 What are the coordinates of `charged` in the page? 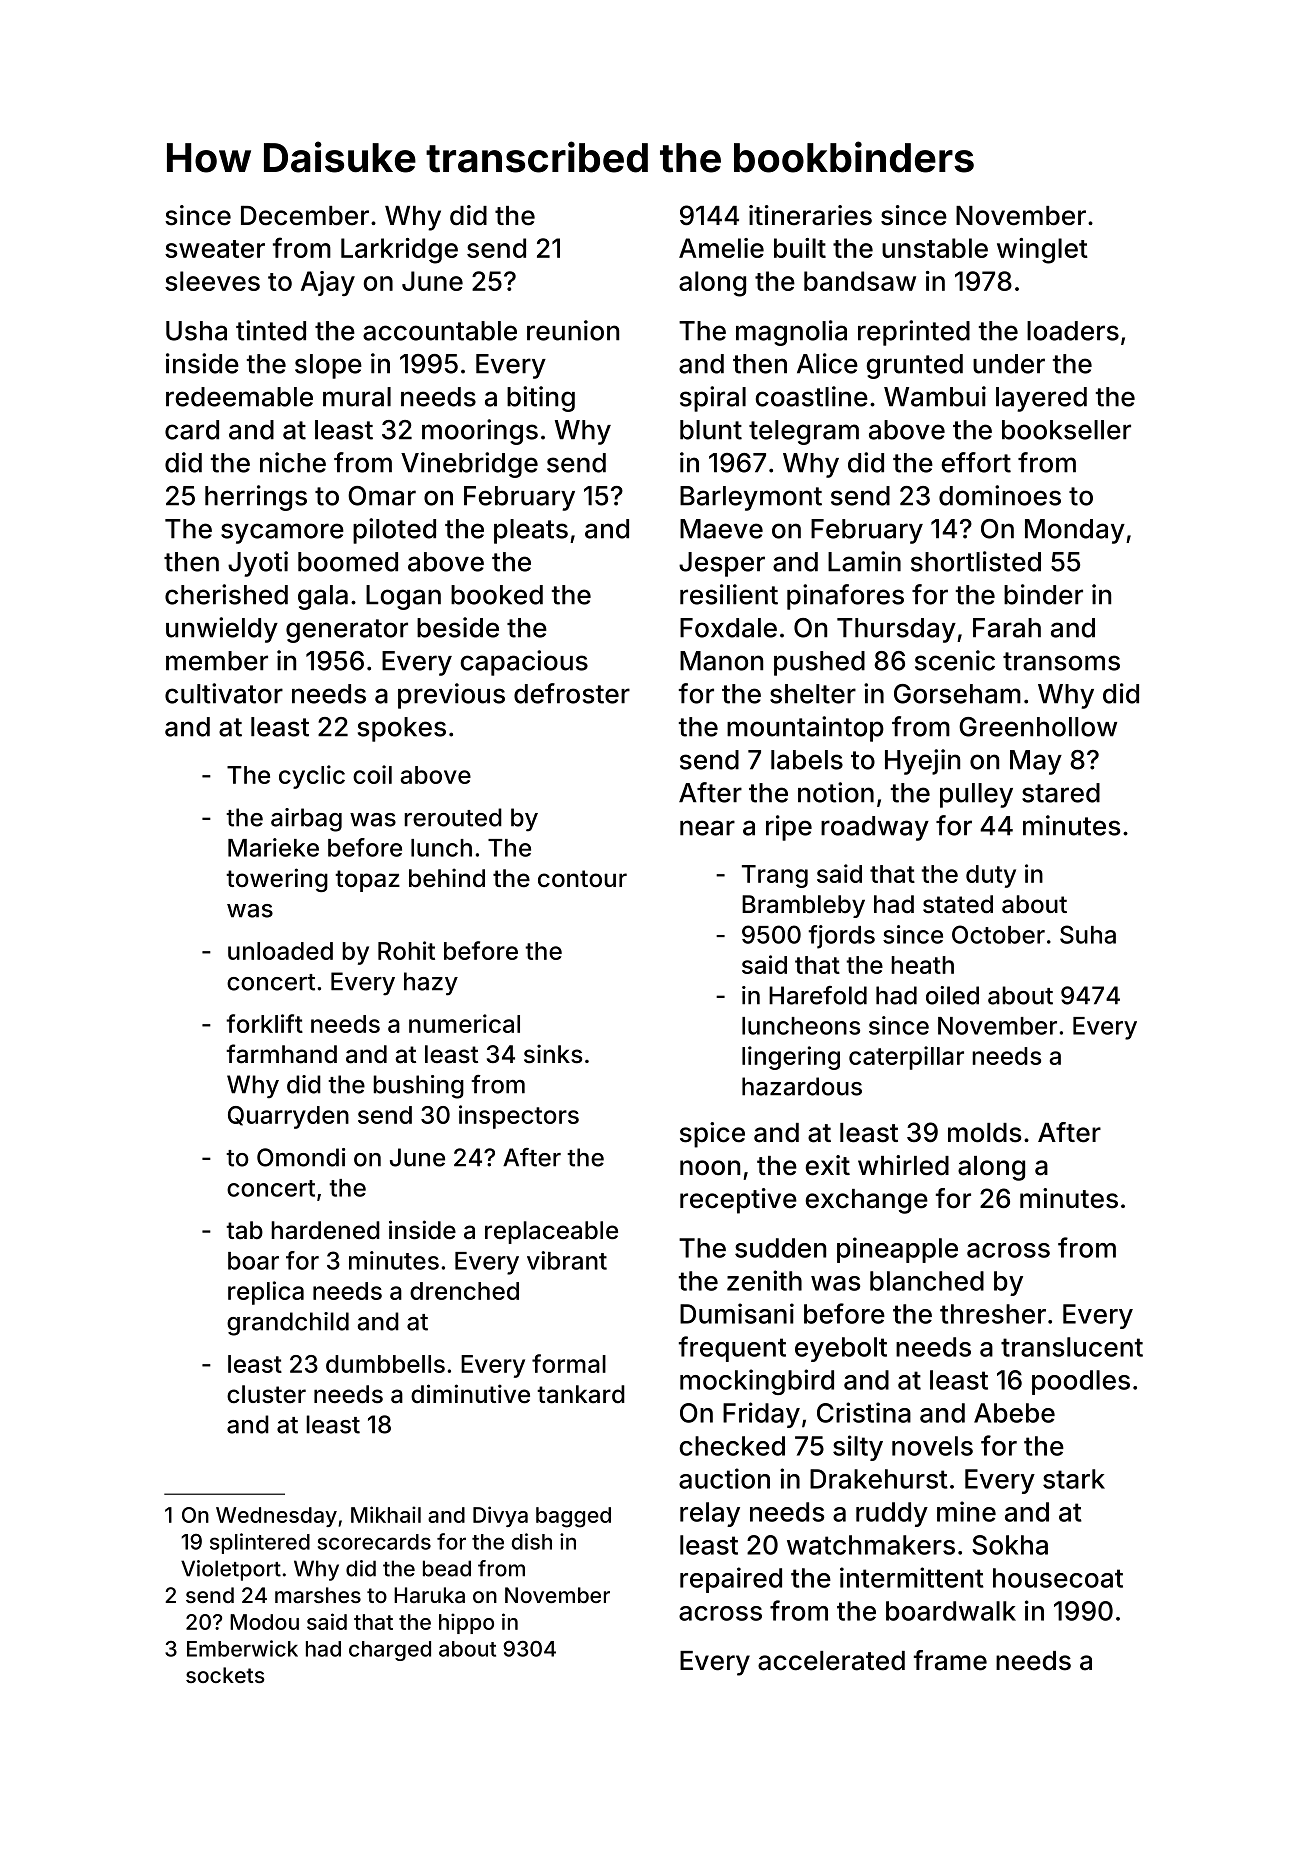 It's located at (390, 1651).
